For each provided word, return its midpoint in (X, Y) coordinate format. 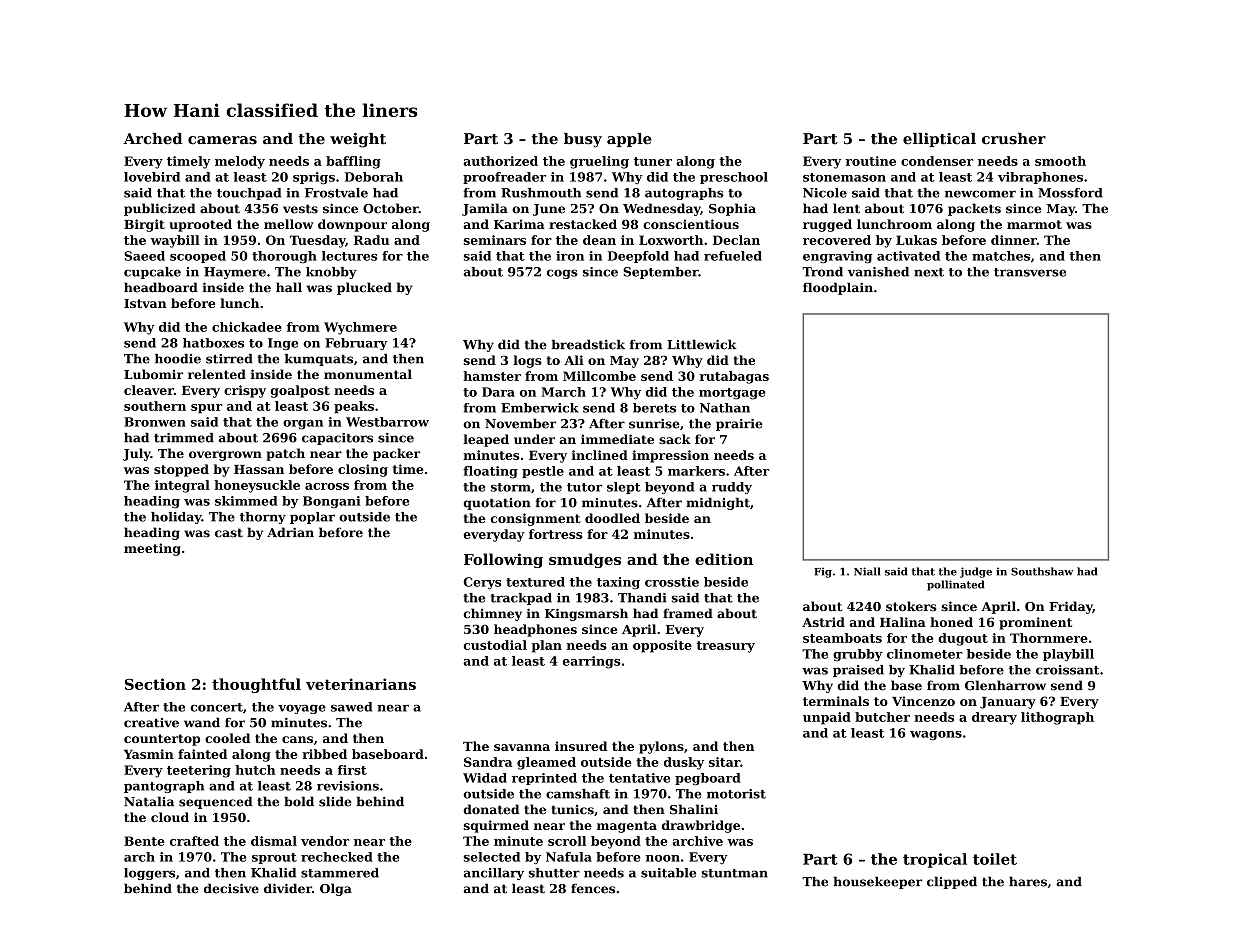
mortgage (732, 394)
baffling (353, 162)
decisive (231, 888)
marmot (1034, 224)
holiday (176, 518)
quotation (497, 504)
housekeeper (878, 882)
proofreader (504, 178)
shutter (554, 873)
